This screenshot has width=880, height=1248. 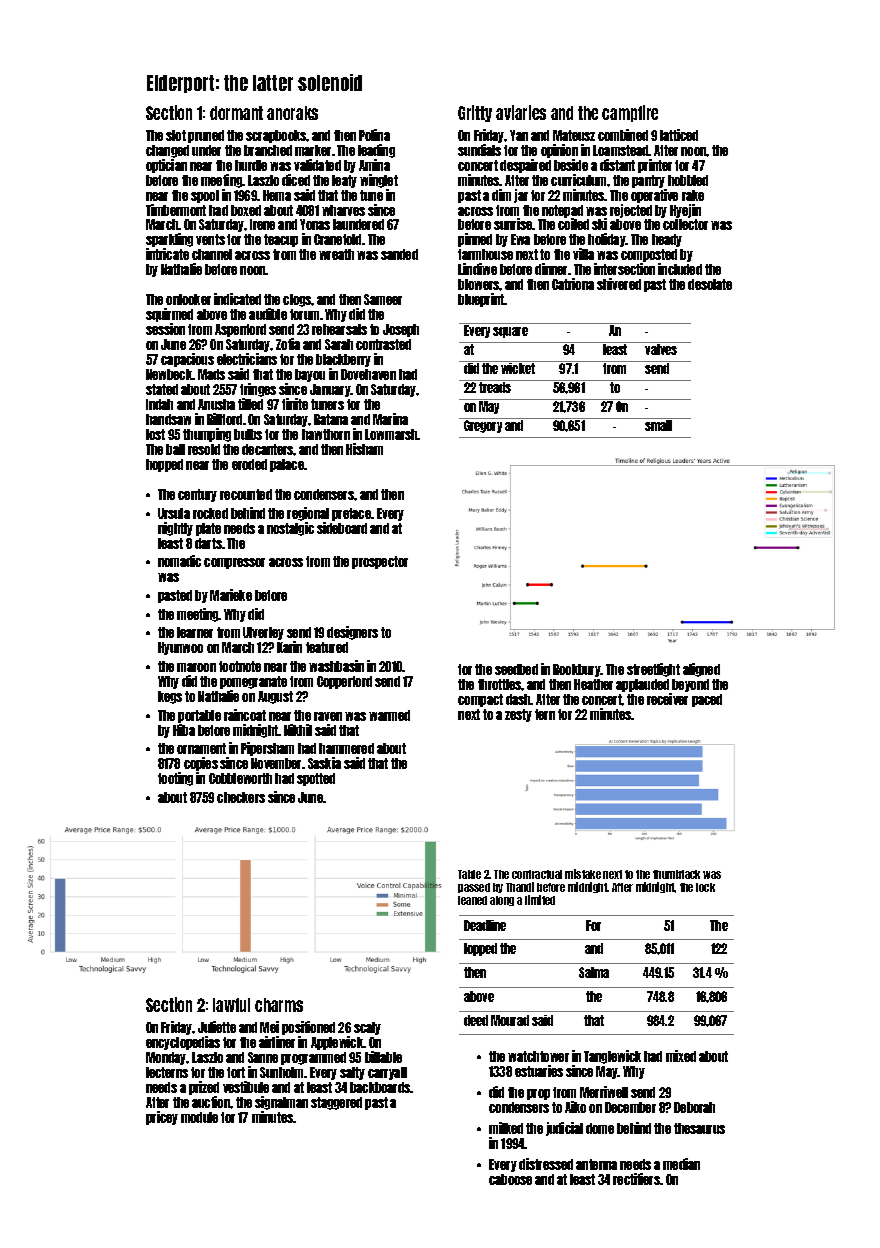 What do you see at coordinates (279, 1005) in the screenshot?
I see `charms` at bounding box center [279, 1005].
